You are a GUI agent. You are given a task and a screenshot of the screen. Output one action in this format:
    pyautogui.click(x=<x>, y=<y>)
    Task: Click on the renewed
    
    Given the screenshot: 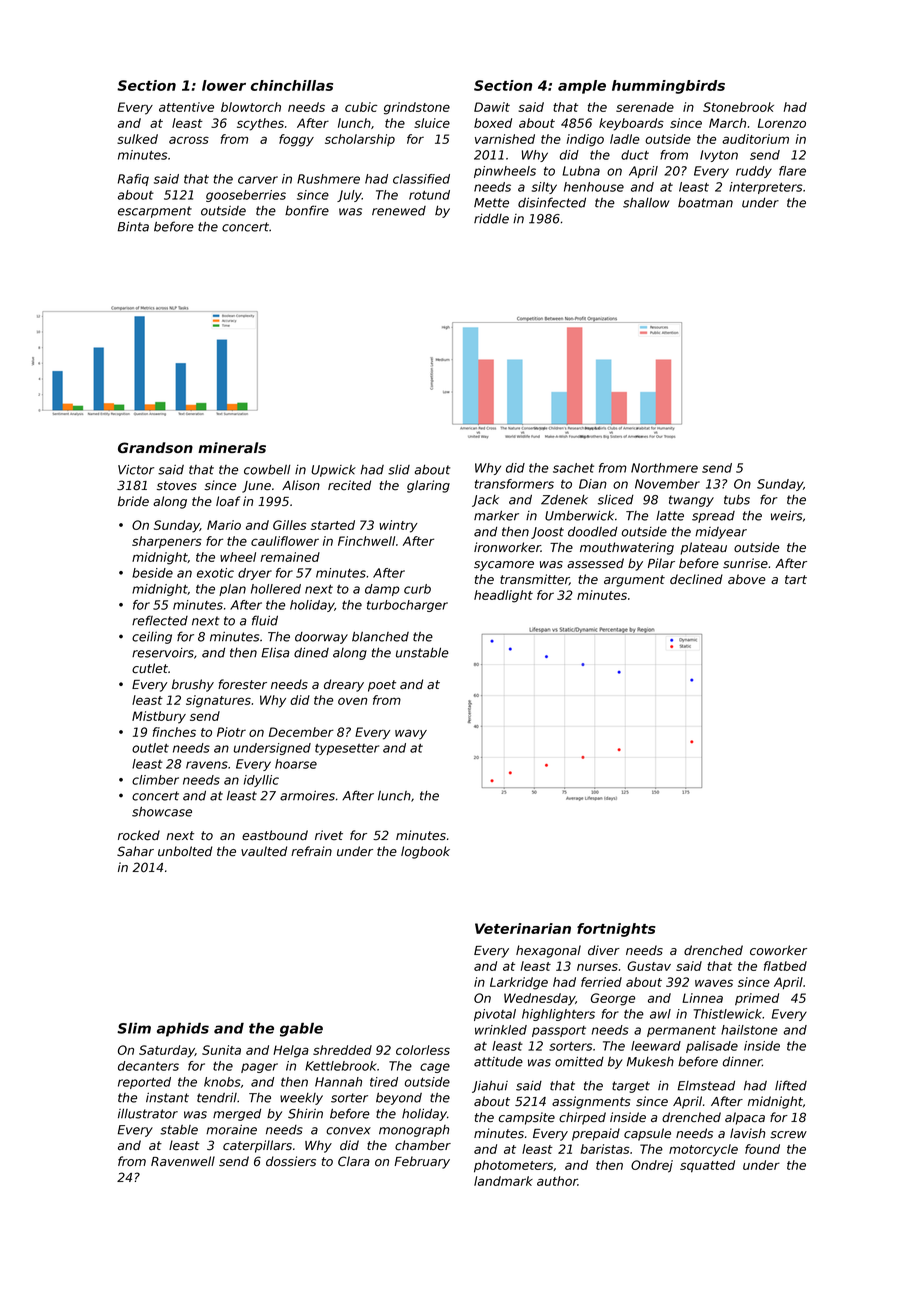 What is the action you would take?
    pyautogui.click(x=399, y=211)
